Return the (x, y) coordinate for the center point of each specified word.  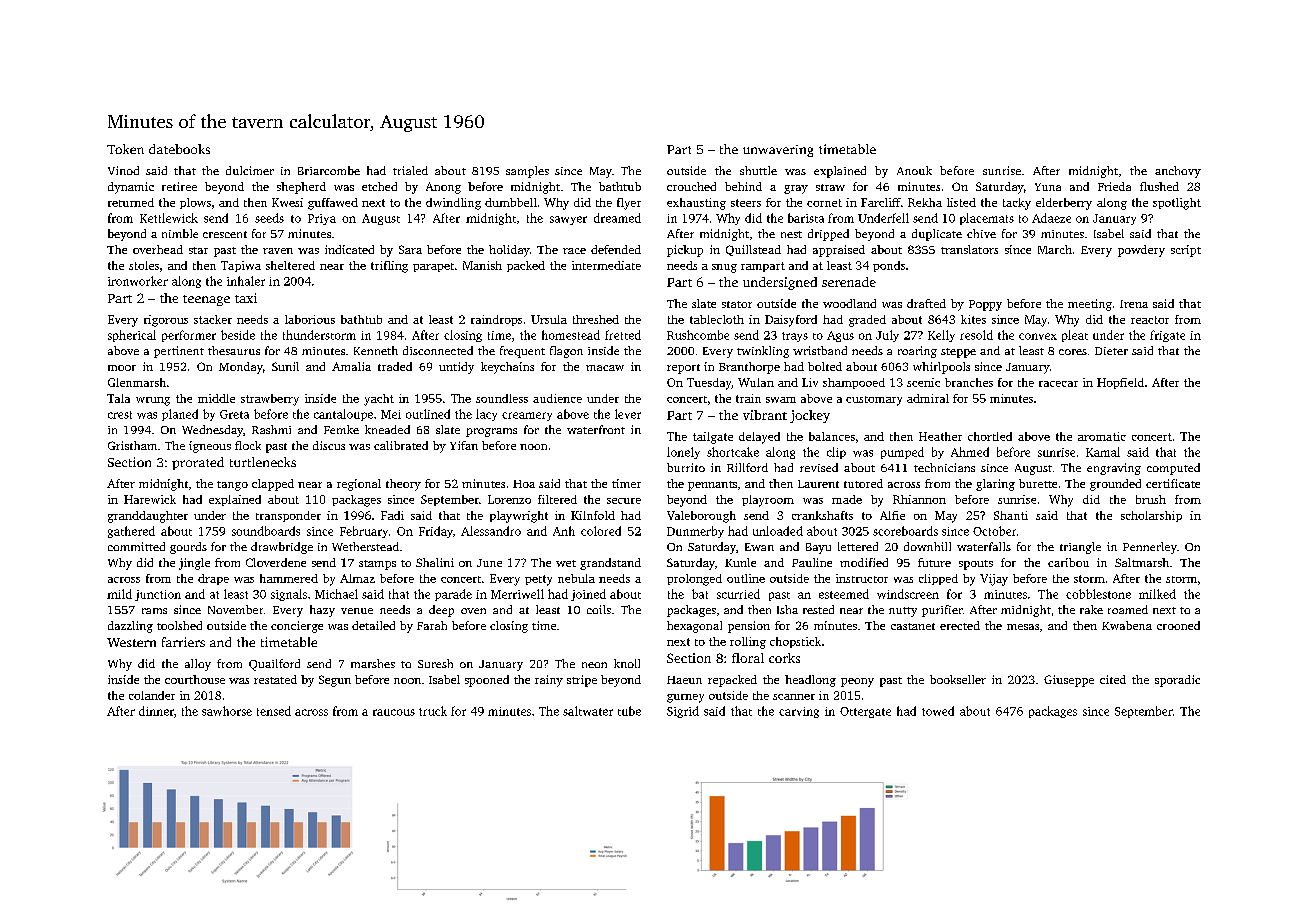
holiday (509, 251)
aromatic (1102, 436)
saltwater (588, 711)
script (1186, 251)
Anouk (914, 170)
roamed (1128, 609)
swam (781, 400)
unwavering (778, 151)
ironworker (138, 281)
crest (120, 415)
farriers (183, 642)
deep (441, 611)
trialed (410, 170)
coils (599, 609)
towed (938, 711)
